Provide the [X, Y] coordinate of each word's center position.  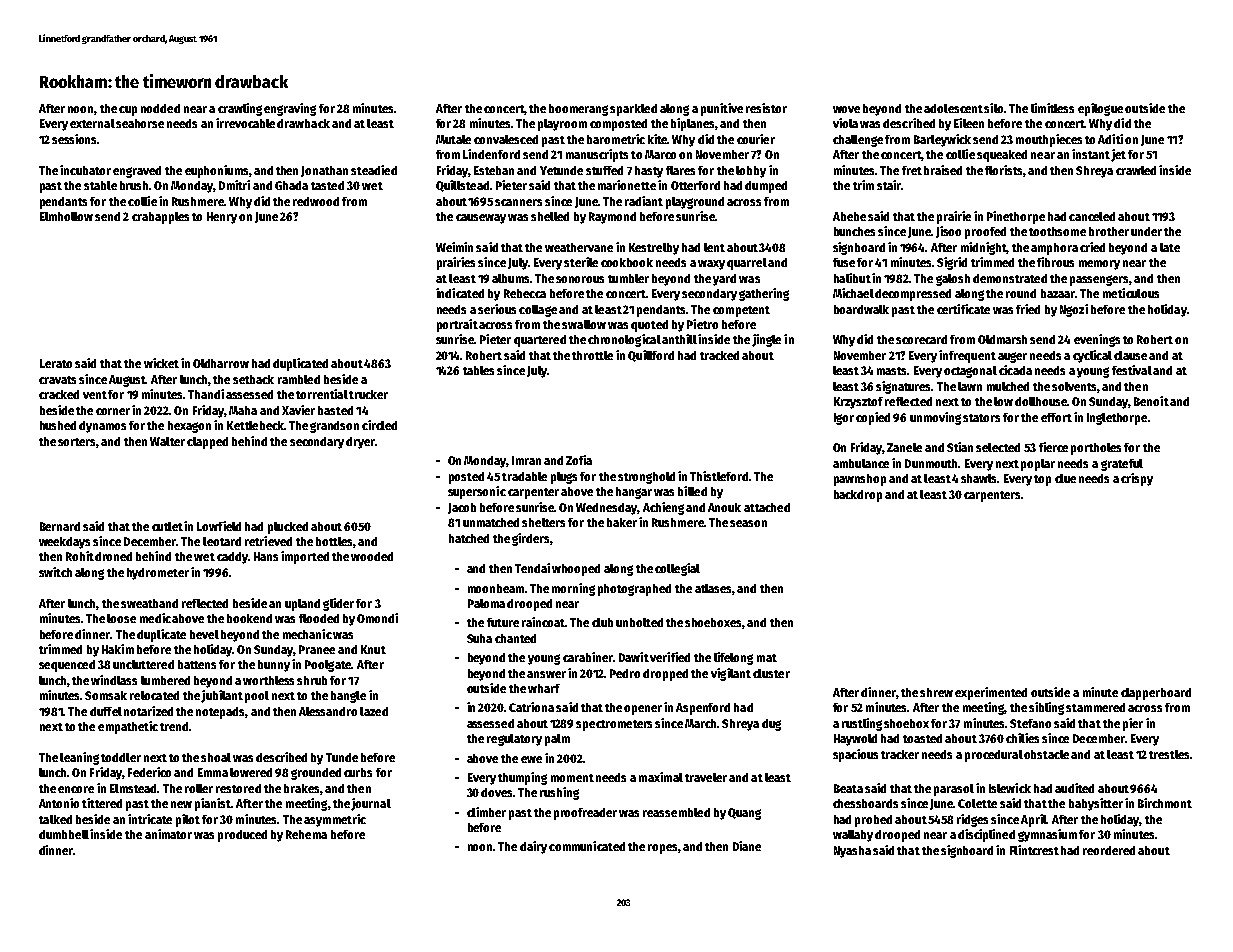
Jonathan [324, 171]
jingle [766, 340]
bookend [249, 618]
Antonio [59, 803]
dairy [533, 847]
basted [335, 410]
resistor [766, 108]
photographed [634, 590]
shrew [936, 692]
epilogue [1100, 109]
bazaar [1058, 293]
